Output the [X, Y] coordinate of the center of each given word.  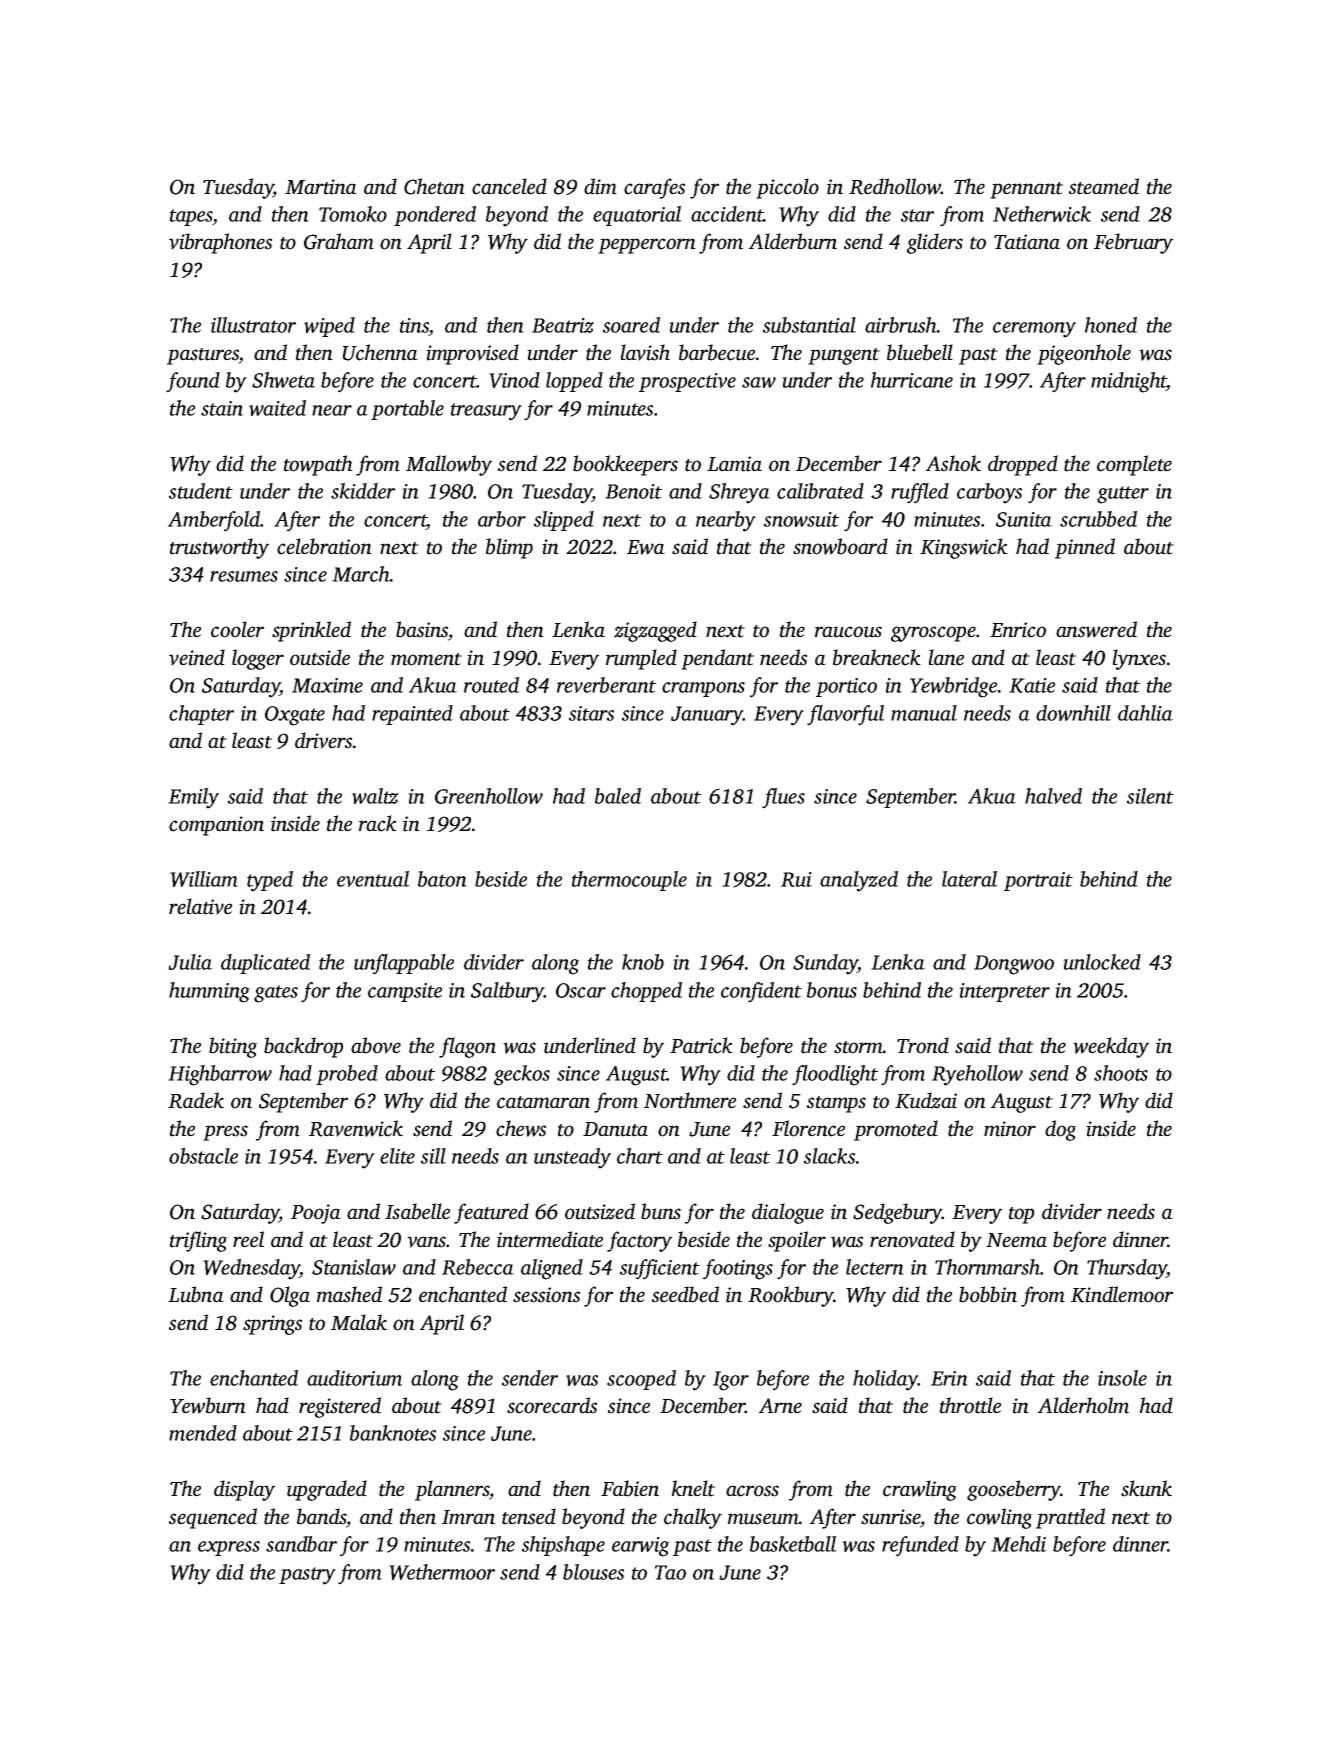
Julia [190, 962]
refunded [920, 1546]
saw [759, 382]
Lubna [196, 1294]
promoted [896, 1130]
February [1133, 243]
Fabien [630, 1488]
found [193, 382]
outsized [600, 1211]
